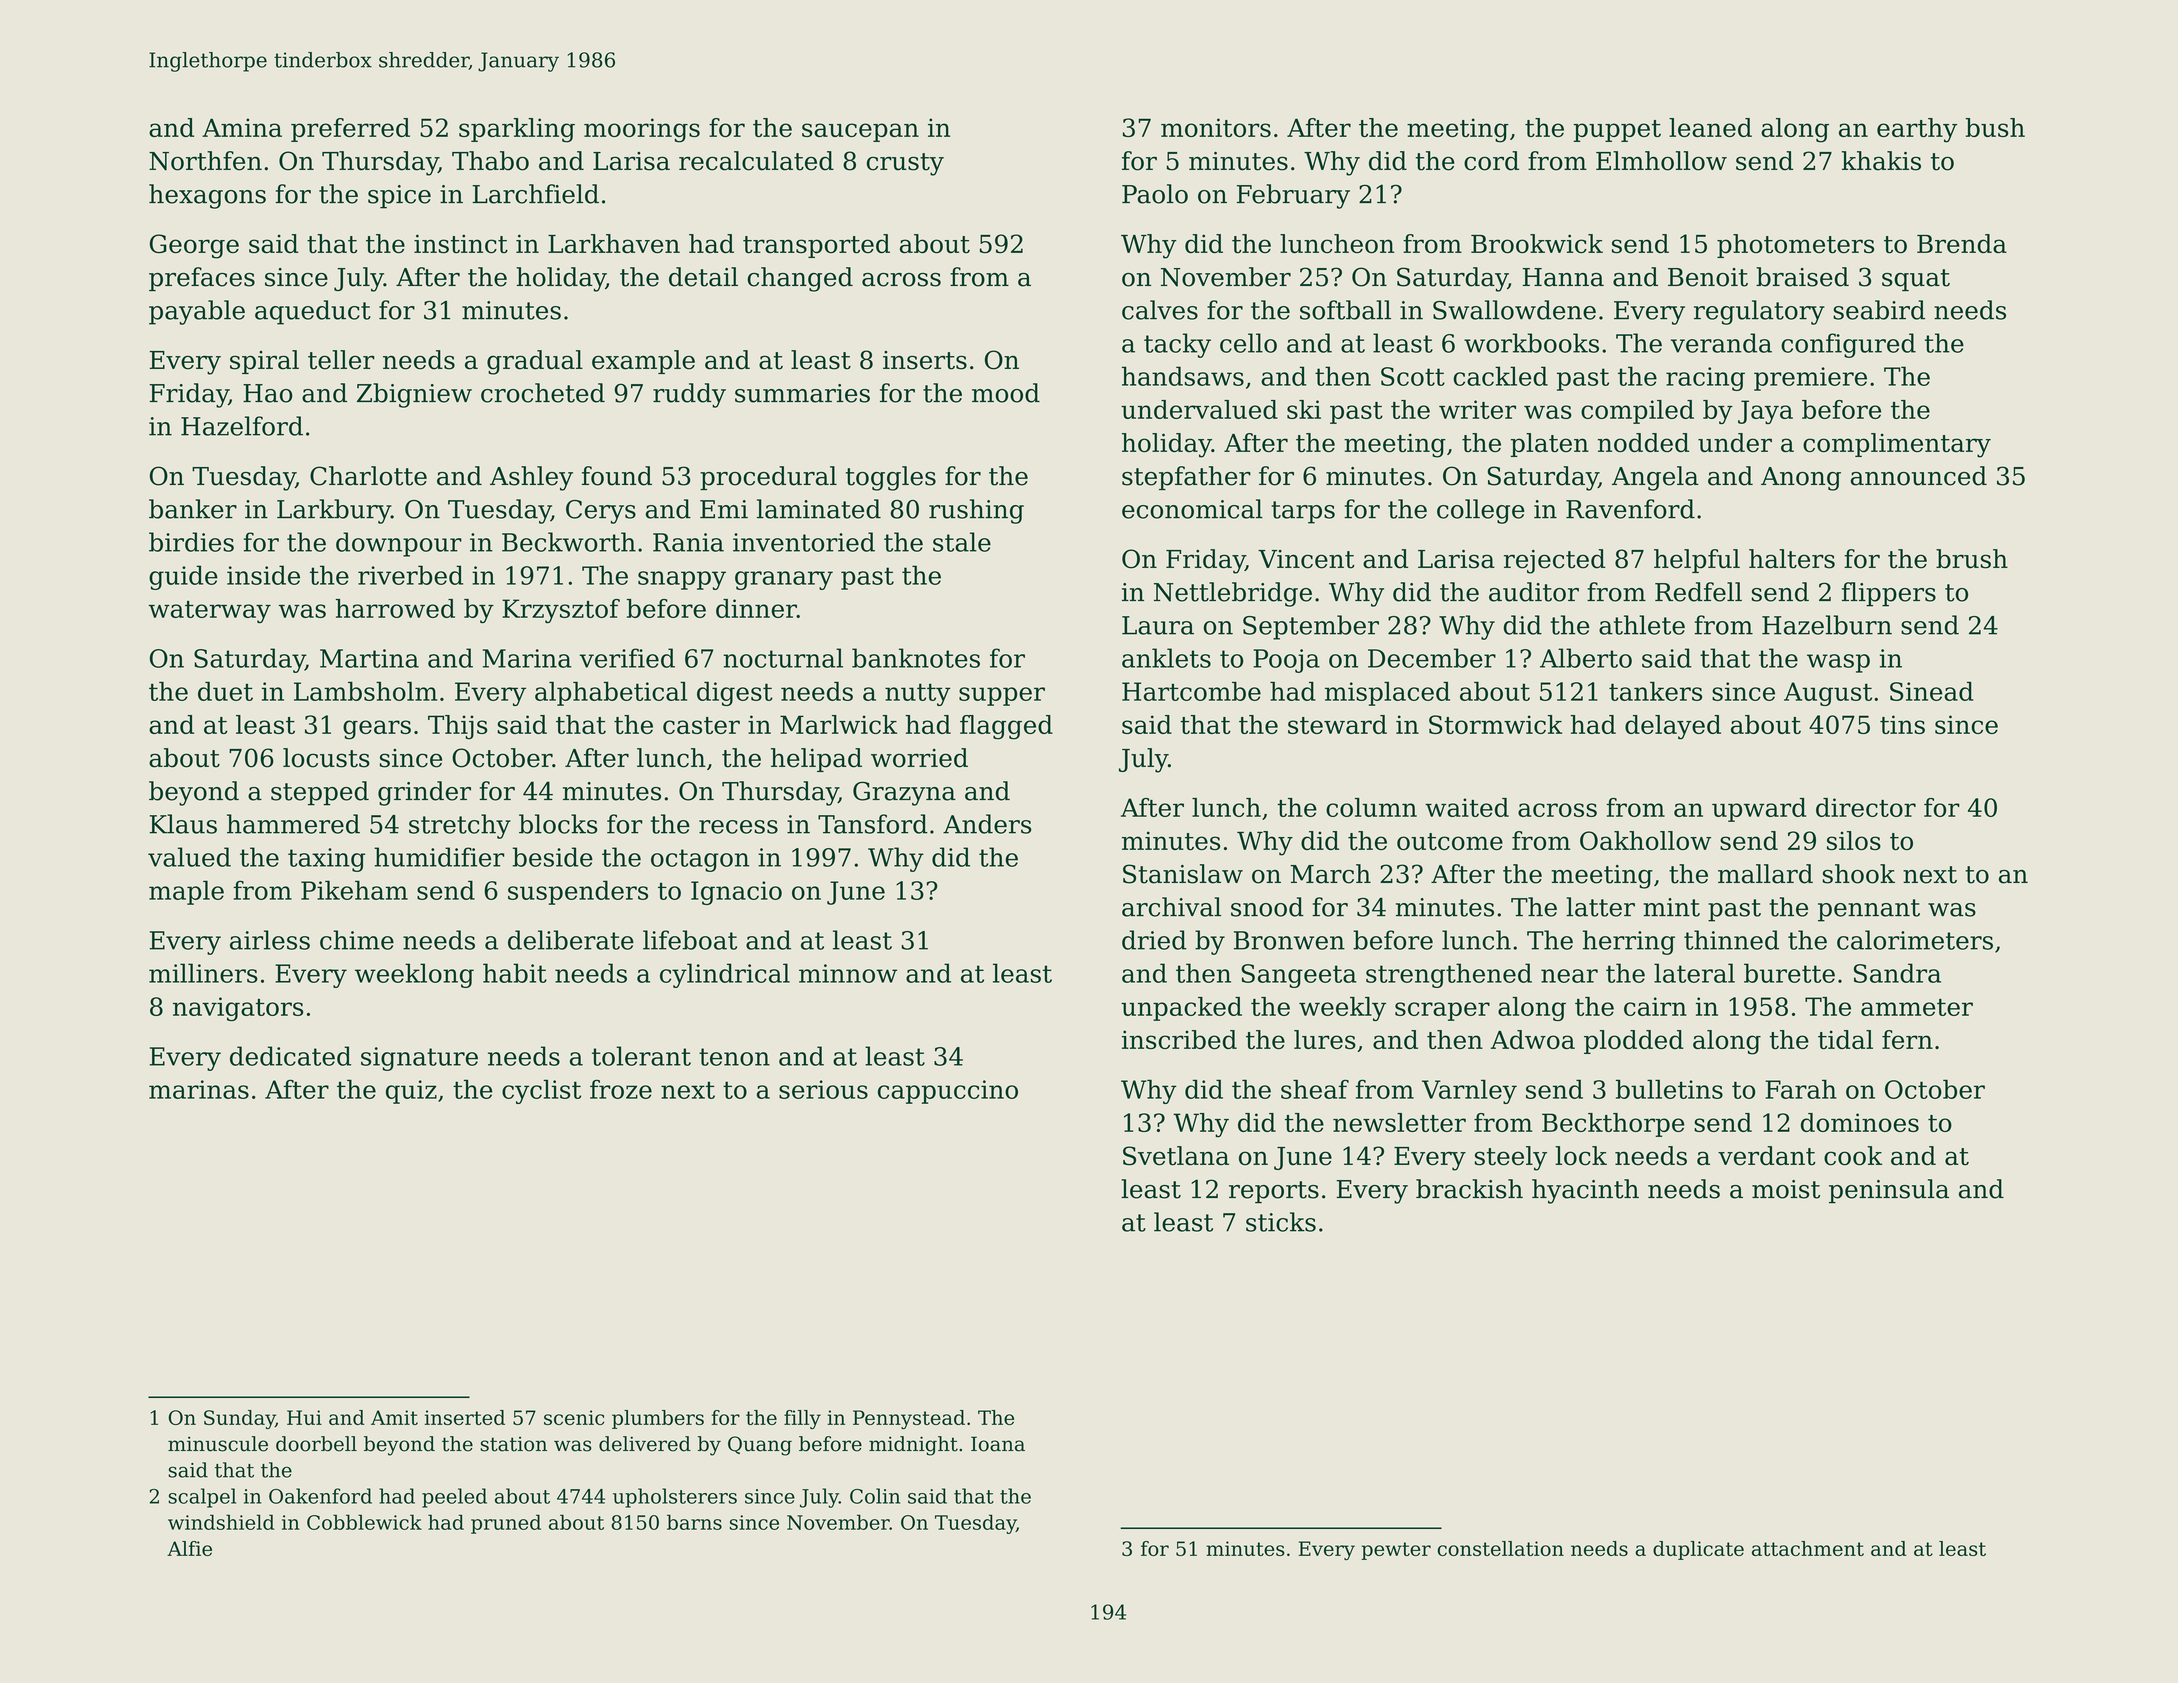 The height and width of the screenshot is (1683, 2178). I want to click on platen, so click(1550, 445).
